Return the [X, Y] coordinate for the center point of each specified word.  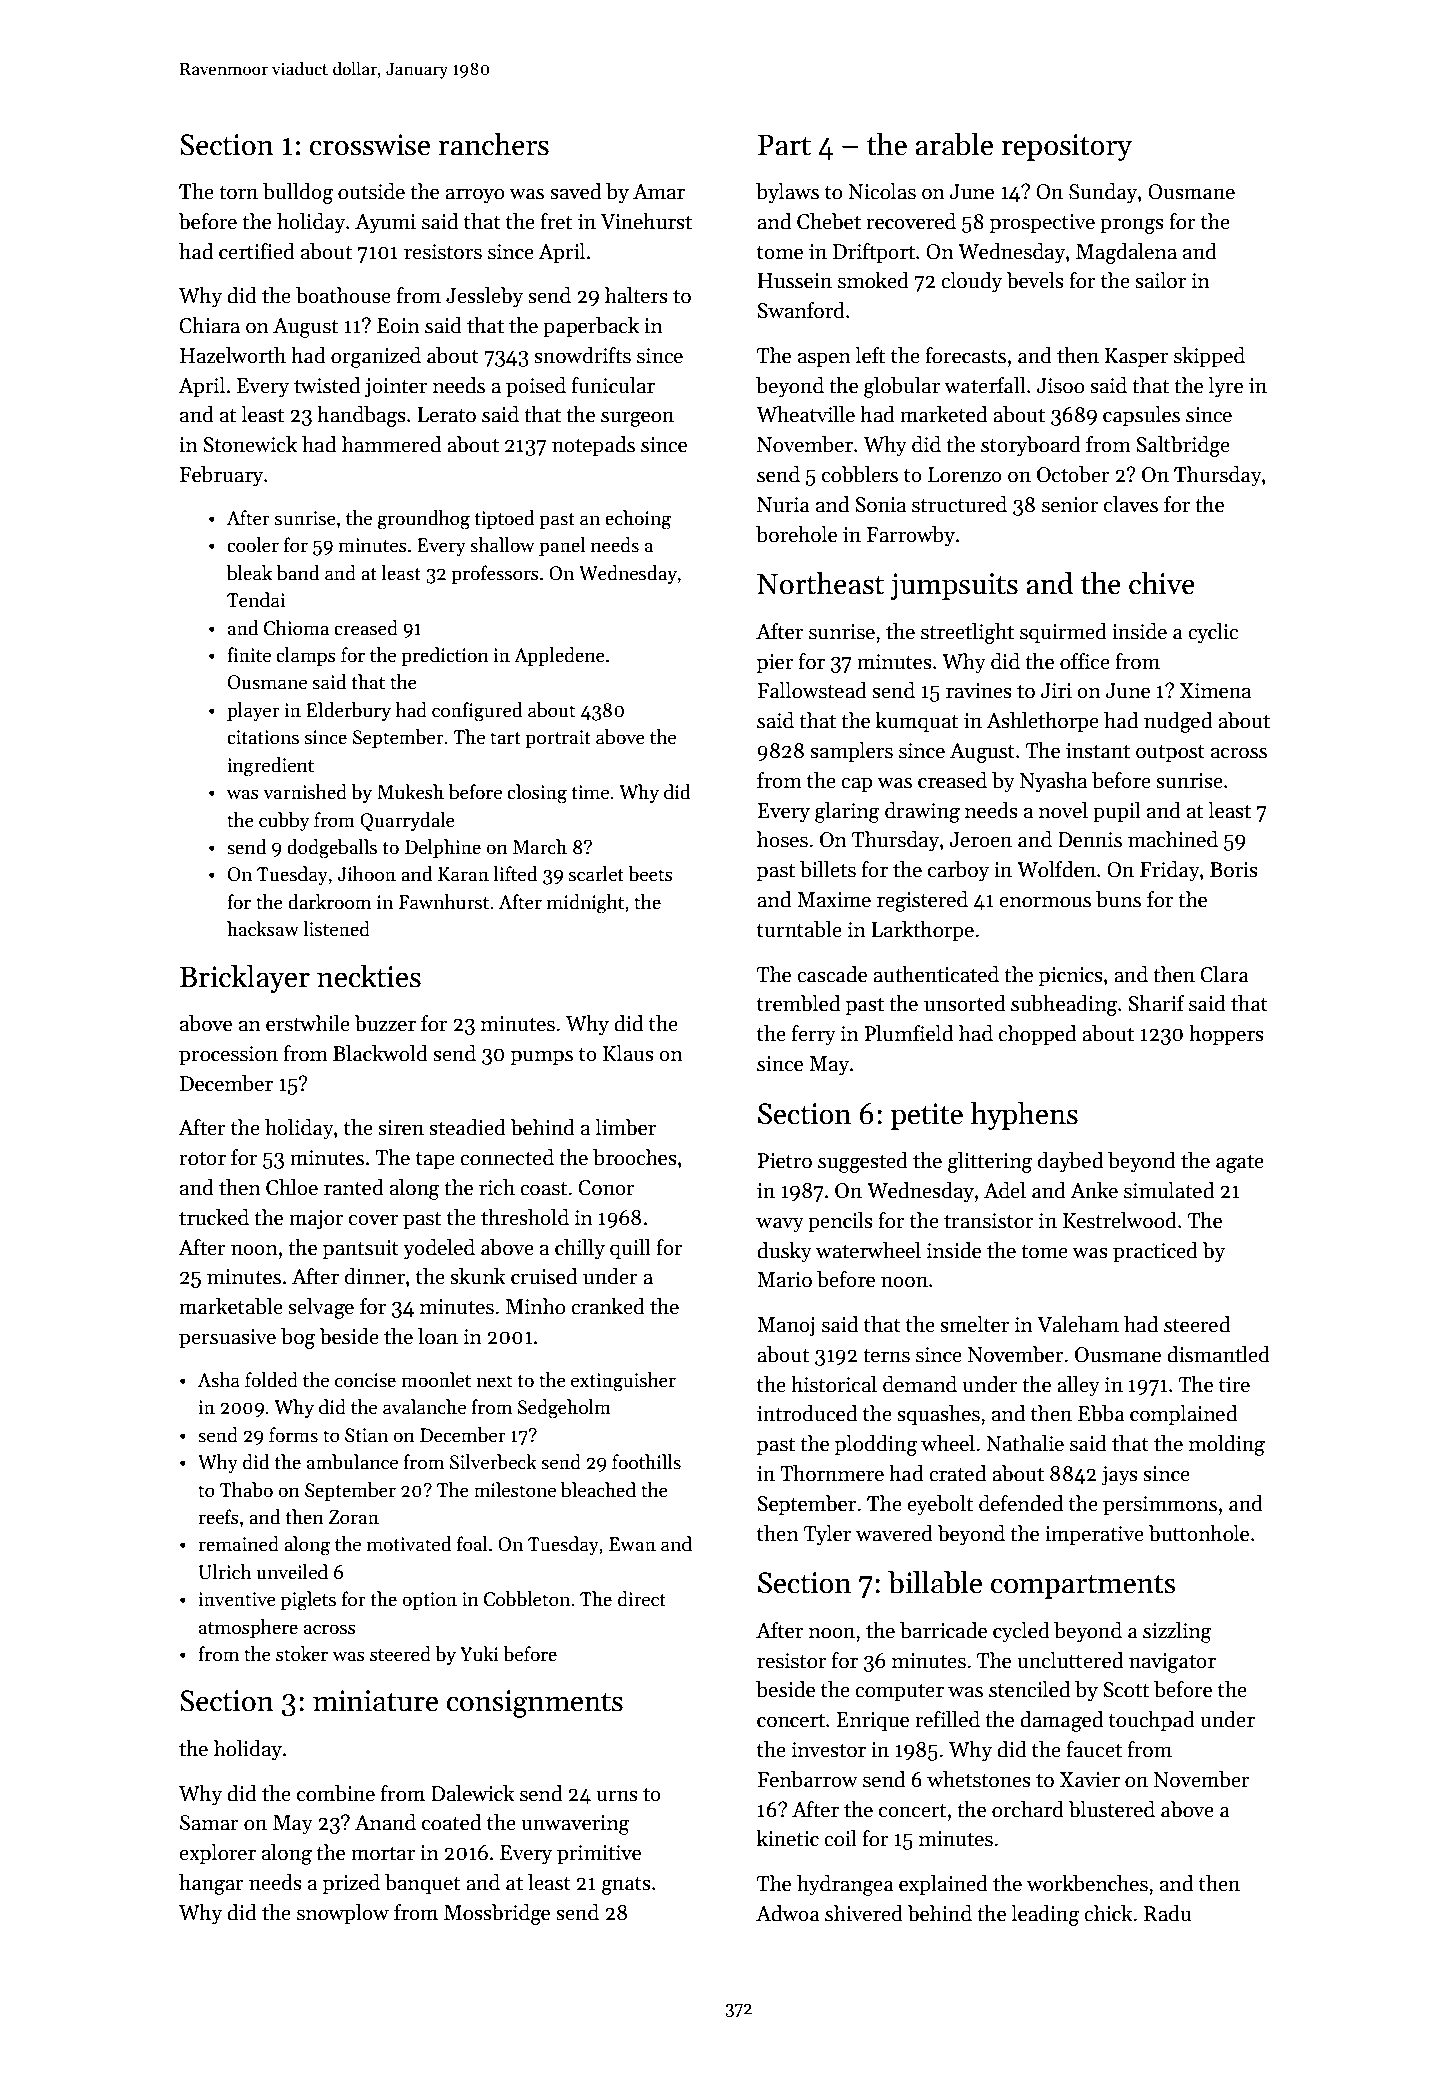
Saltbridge [1183, 446]
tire [1234, 1385]
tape [435, 1161]
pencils [840, 1222]
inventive [237, 1599]
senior [1070, 505]
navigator [1172, 1663]
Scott [1126, 1690]
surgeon [637, 419]
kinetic [787, 1838]
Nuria [783, 505]
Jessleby [484, 297]
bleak [249, 573]
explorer [217, 1854]
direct [642, 1599]
